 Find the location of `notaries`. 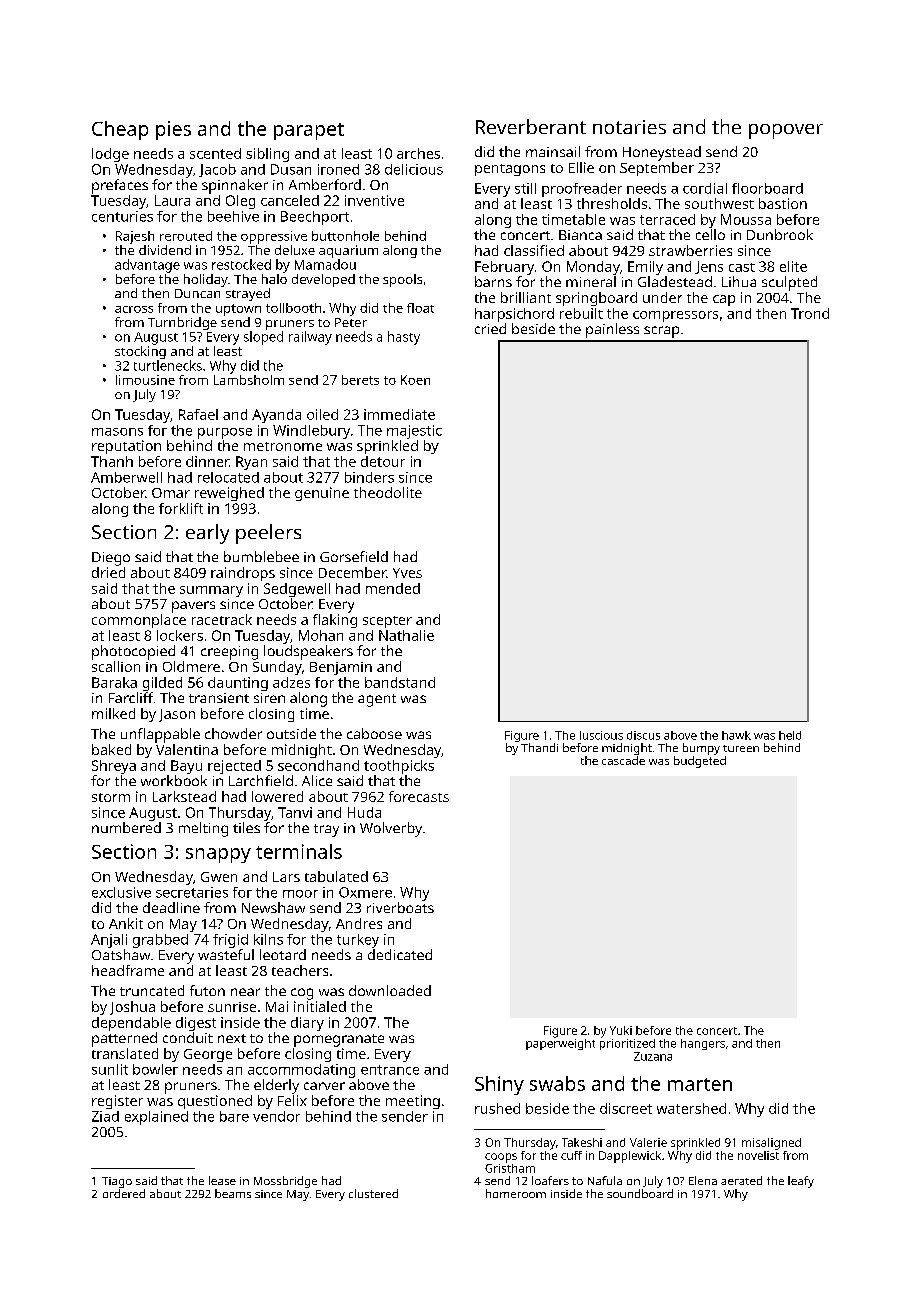

notaries is located at coordinates (629, 127).
